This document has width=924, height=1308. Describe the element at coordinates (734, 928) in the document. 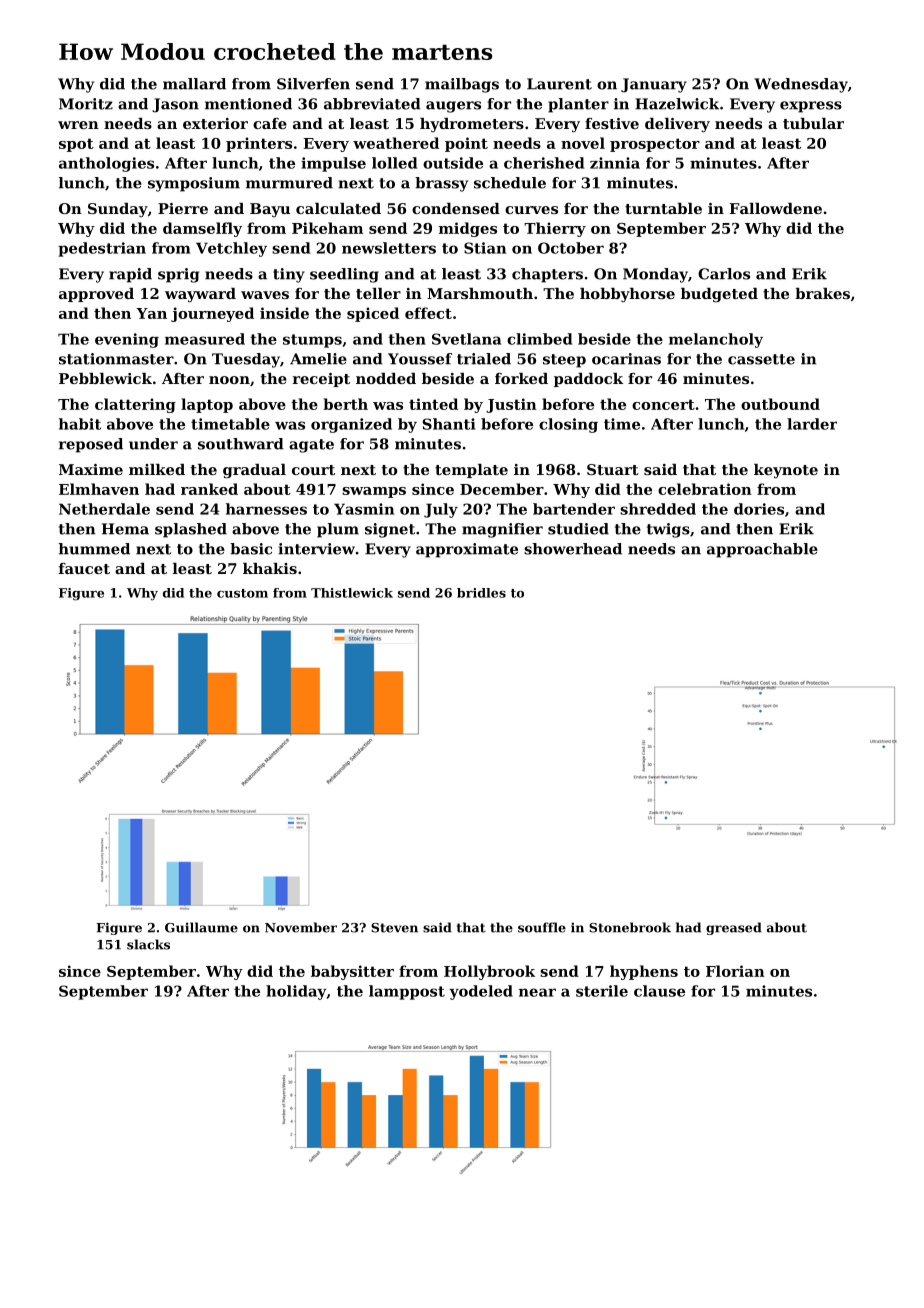

I see `greased` at that location.
